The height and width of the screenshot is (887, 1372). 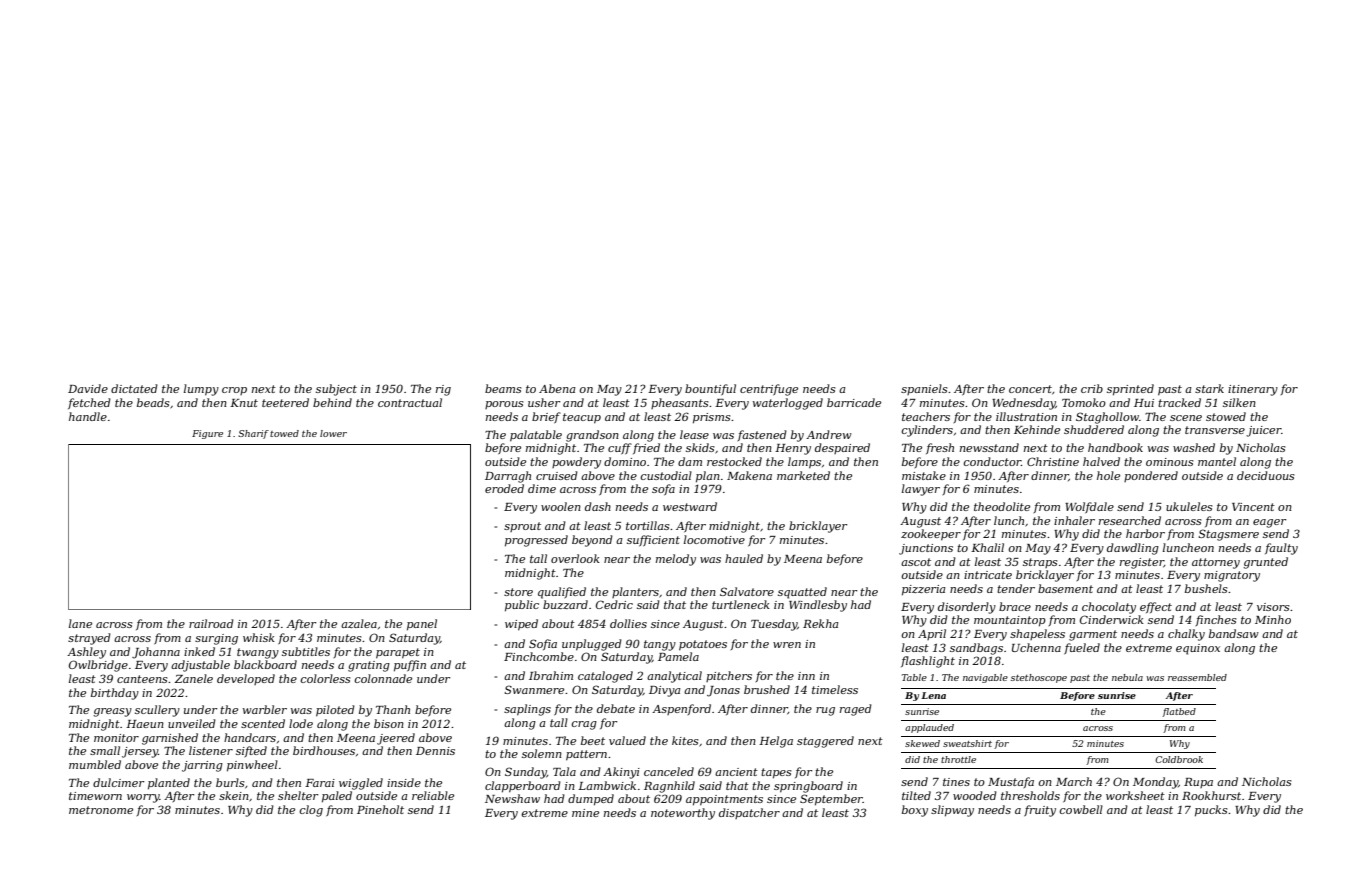 What do you see at coordinates (747, 591) in the screenshot?
I see `Salvatore` at bounding box center [747, 591].
